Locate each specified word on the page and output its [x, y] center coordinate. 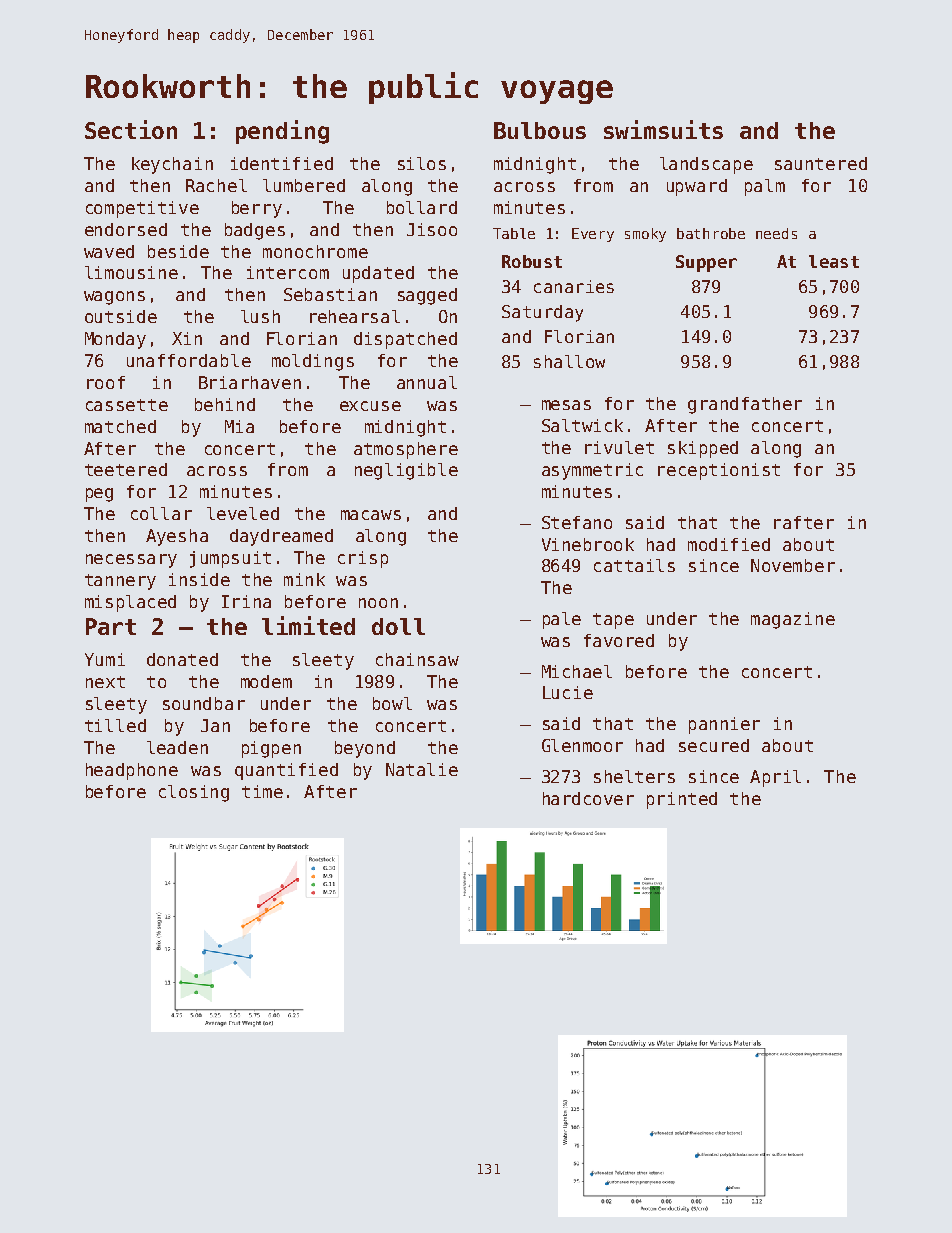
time [262, 791]
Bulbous [540, 130]
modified [729, 544]
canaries [574, 286]
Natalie [422, 769]
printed [682, 800]
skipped [703, 449]
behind [225, 404]
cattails [634, 565]
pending [282, 132]
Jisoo [432, 229]
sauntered [821, 163]
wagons [114, 298]
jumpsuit [230, 559]
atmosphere [406, 450]
